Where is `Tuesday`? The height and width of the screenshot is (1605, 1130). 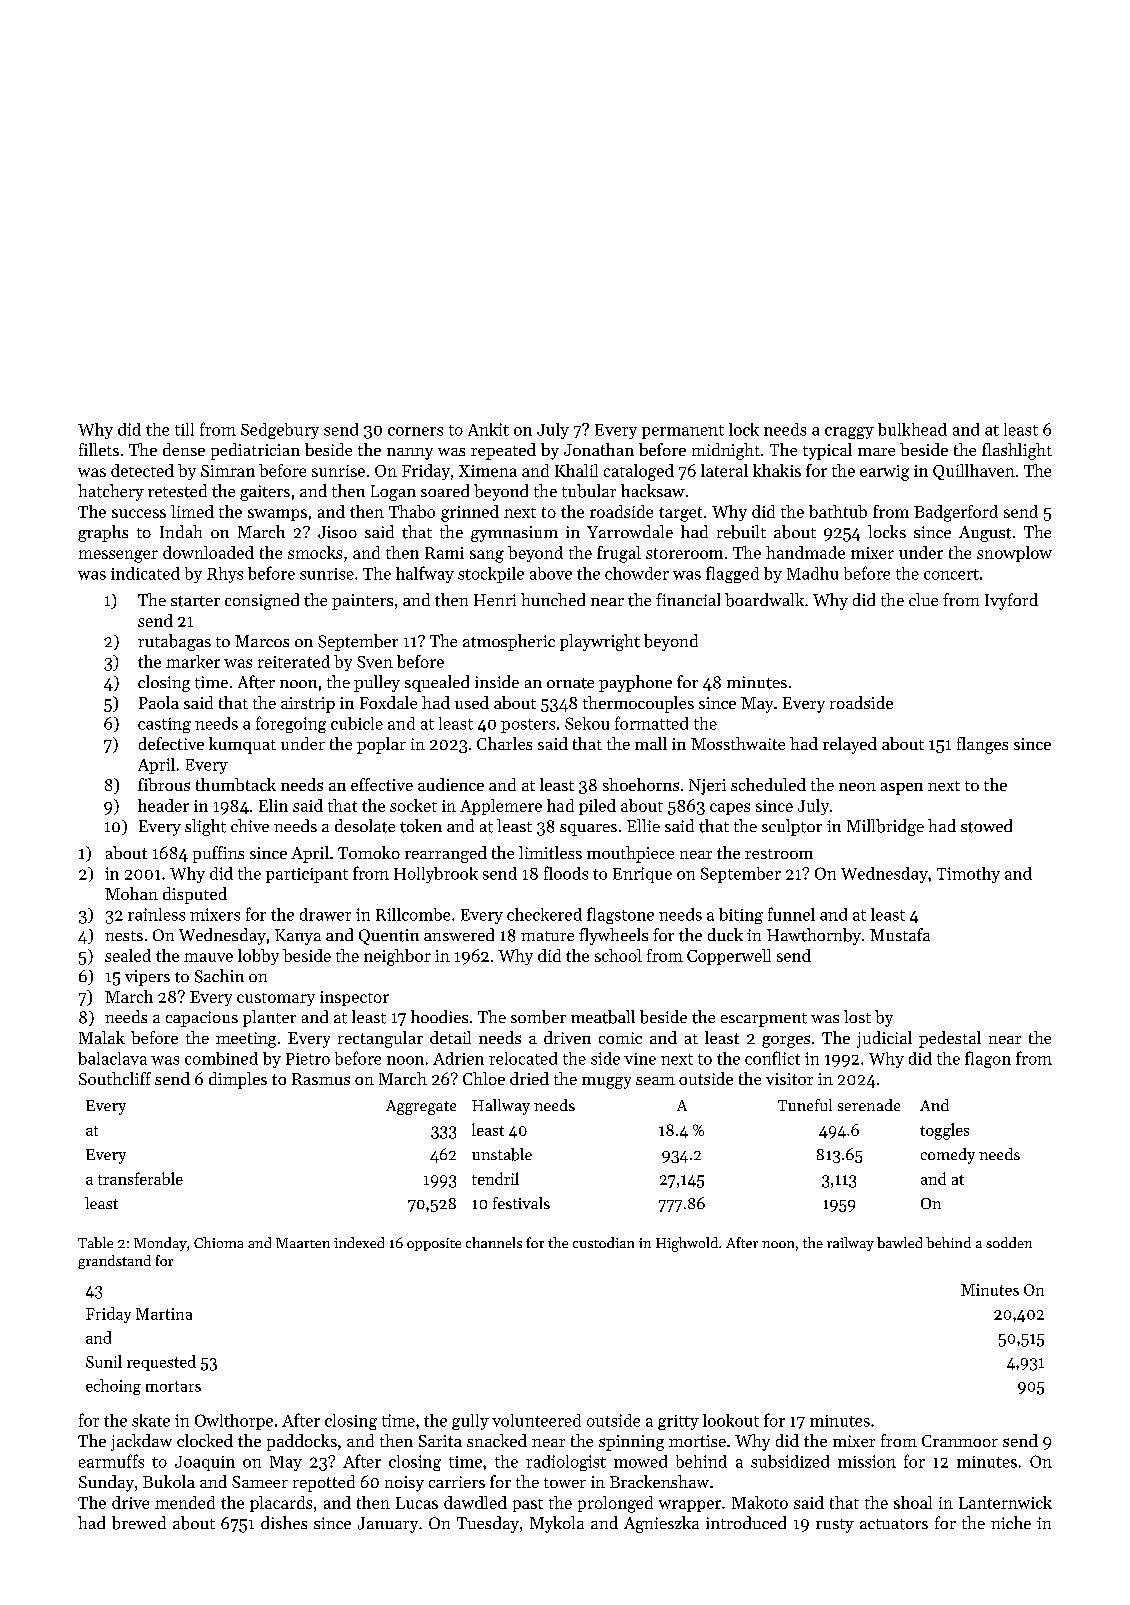
Tuesday is located at coordinates (488, 1524).
